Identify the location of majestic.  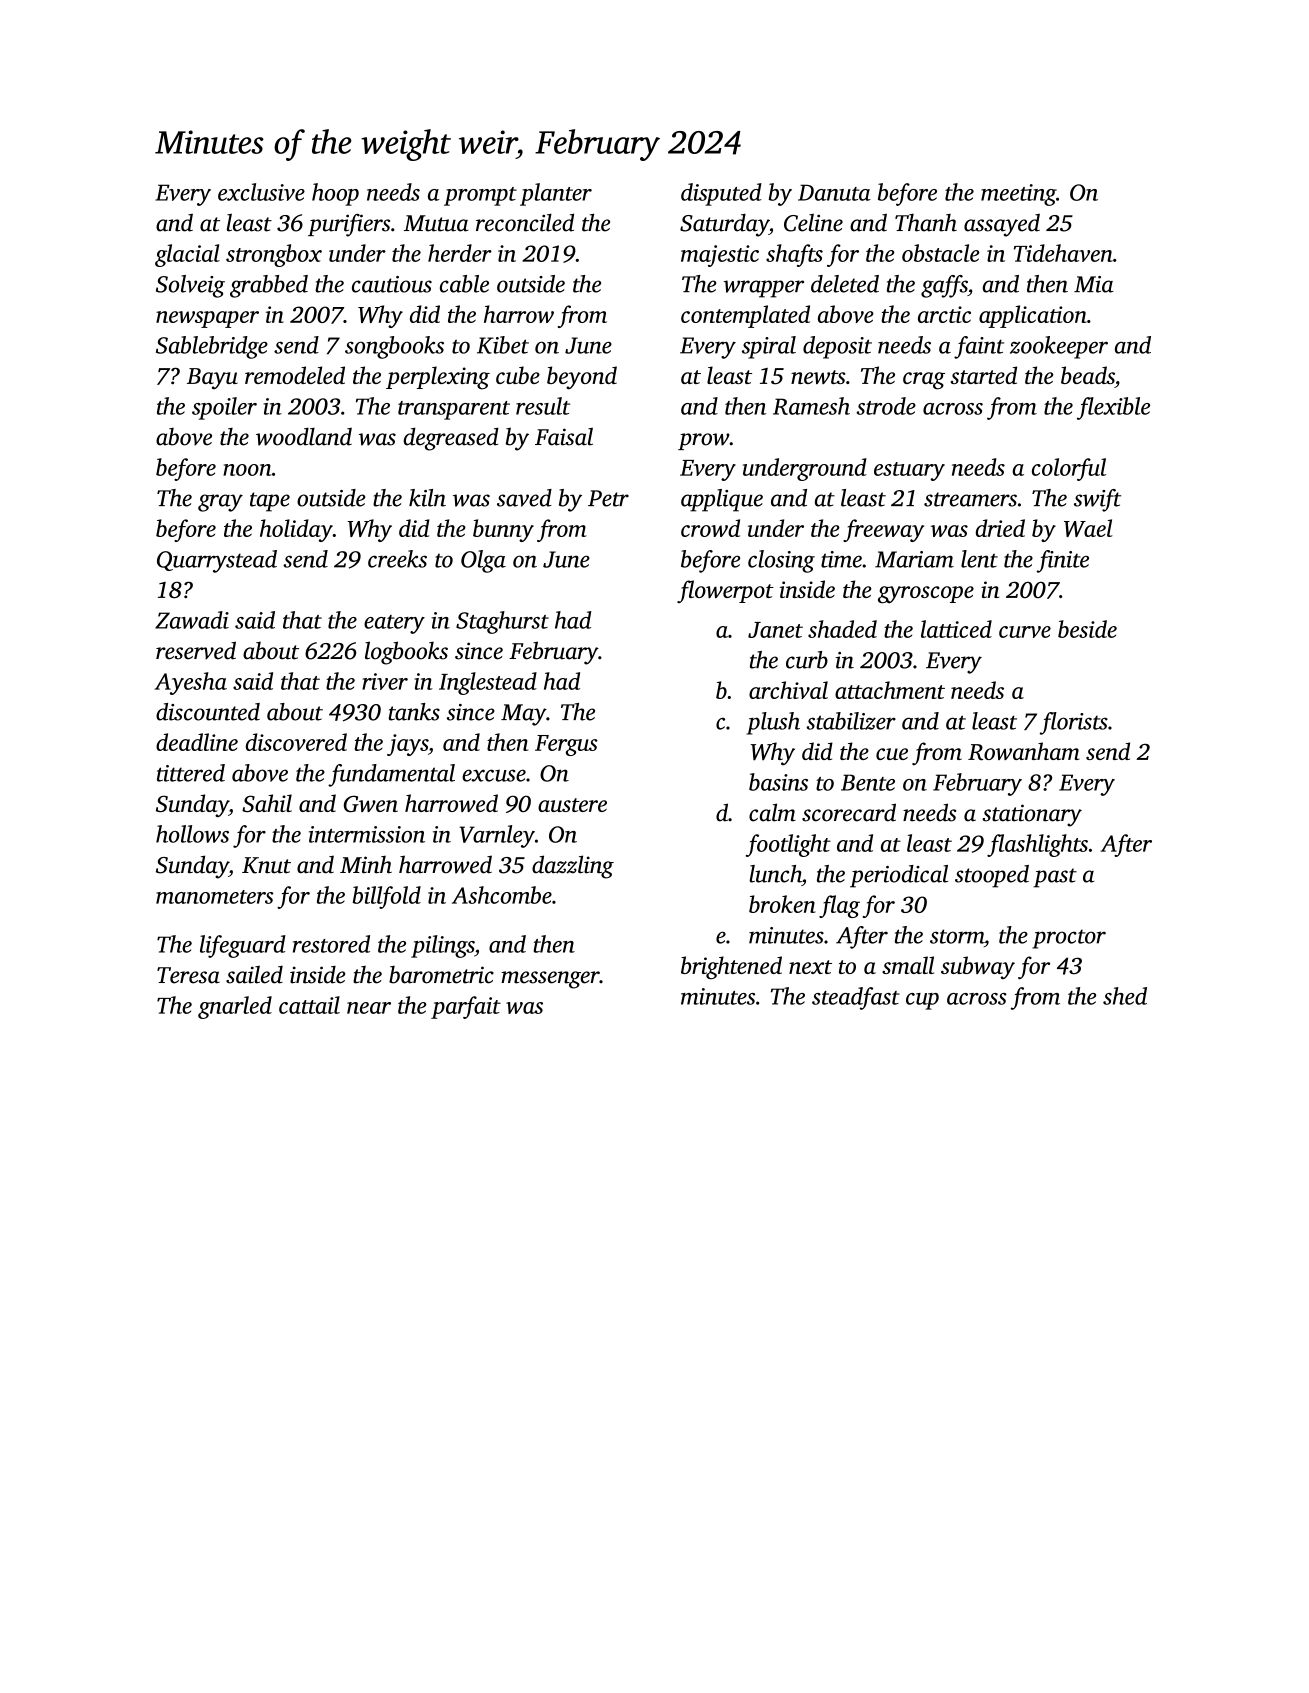
(720, 256).
